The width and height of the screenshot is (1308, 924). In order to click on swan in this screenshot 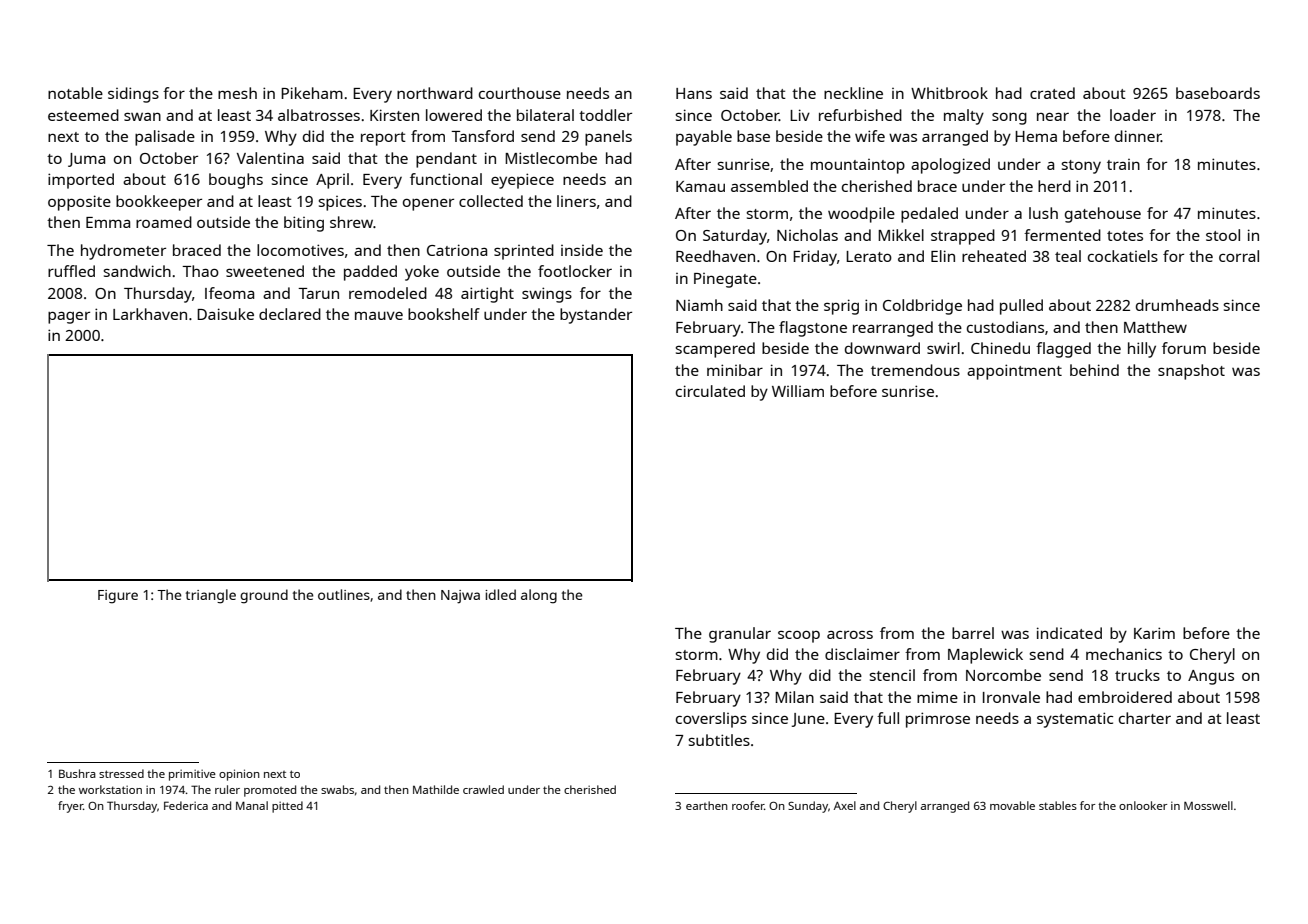, I will do `click(142, 116)`.
